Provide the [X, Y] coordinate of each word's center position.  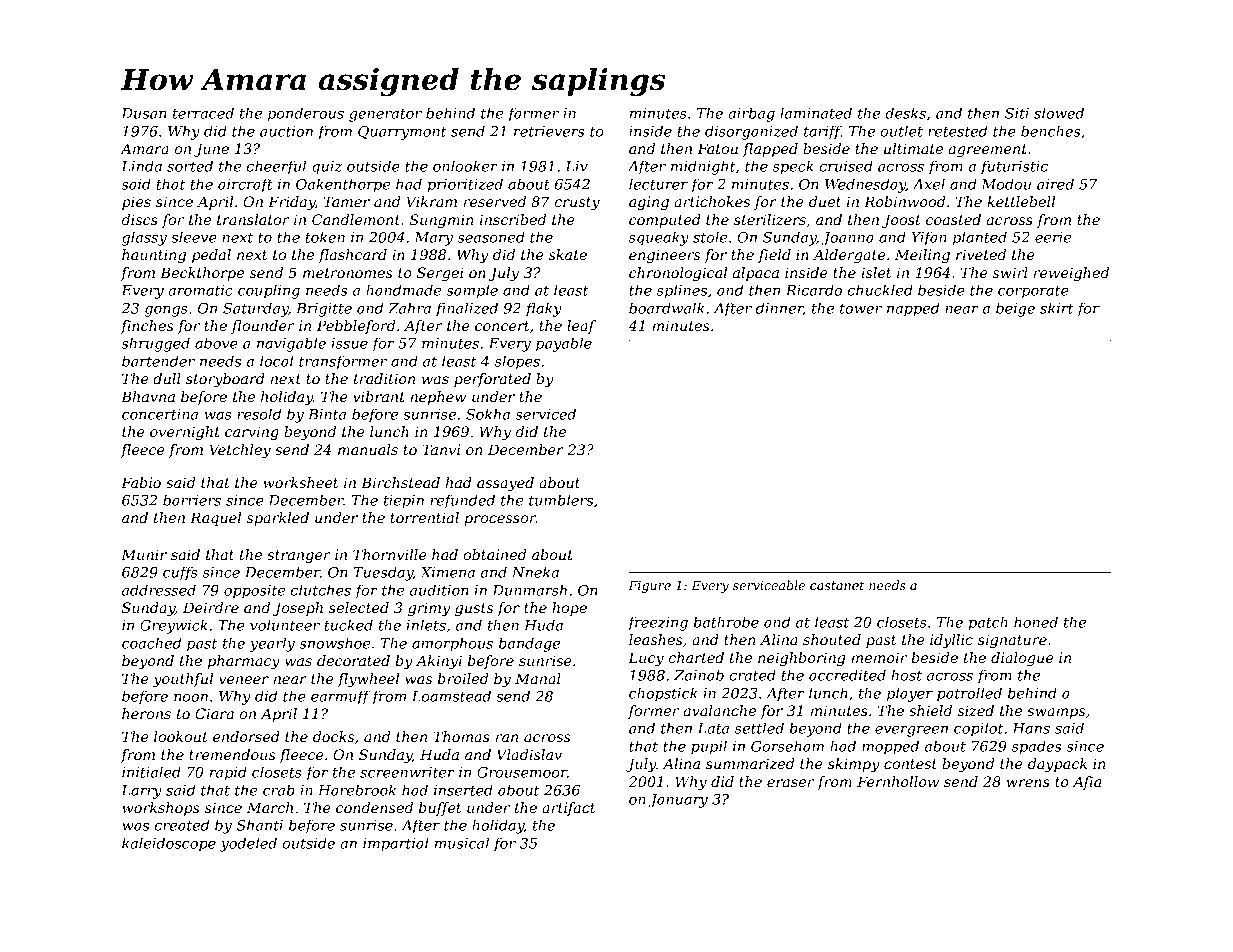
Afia [1086, 783]
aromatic [200, 290]
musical [462, 843]
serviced [546, 414]
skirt [1057, 308]
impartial [396, 844]
